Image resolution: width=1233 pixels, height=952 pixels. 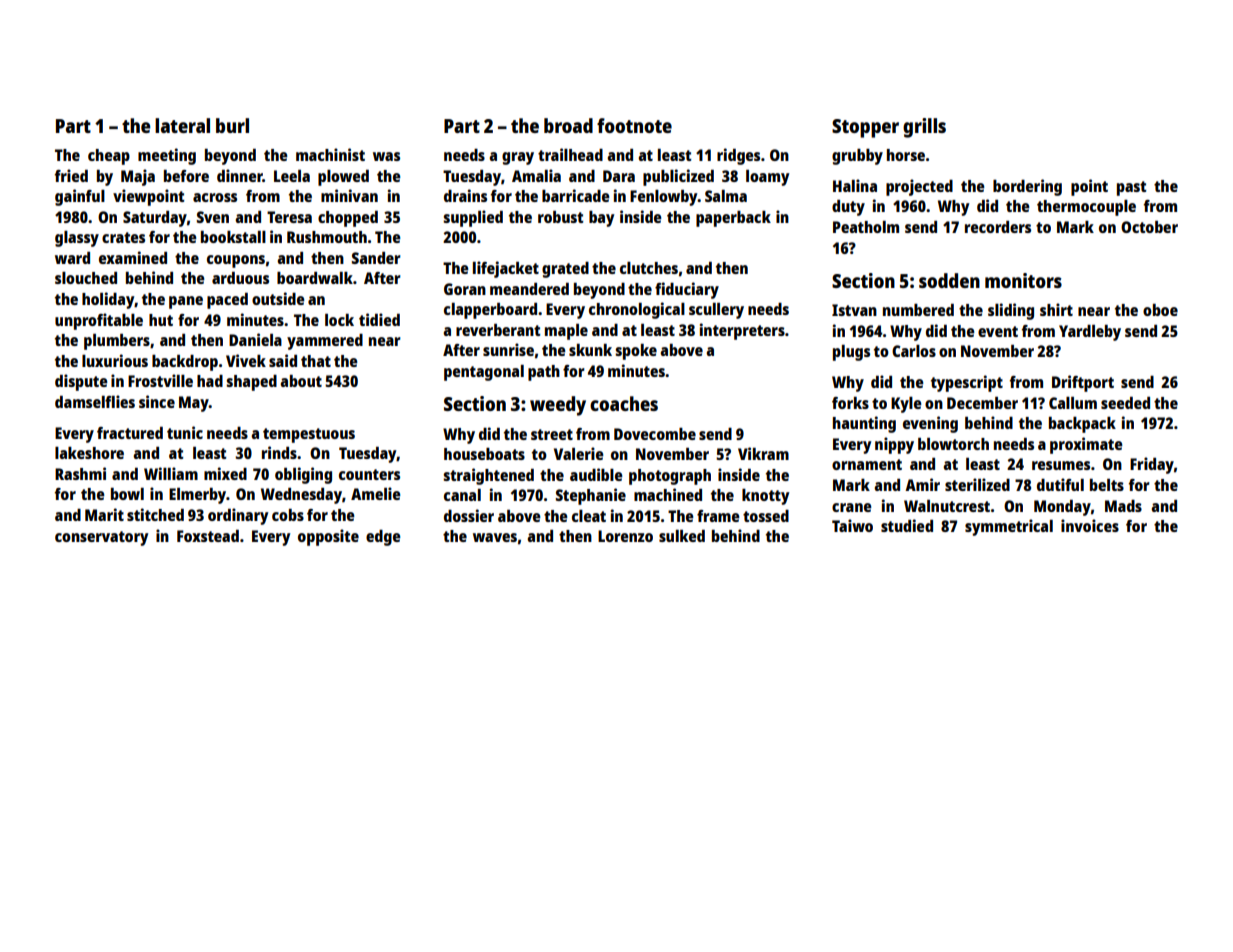 I want to click on Lorenzo, so click(x=625, y=536).
